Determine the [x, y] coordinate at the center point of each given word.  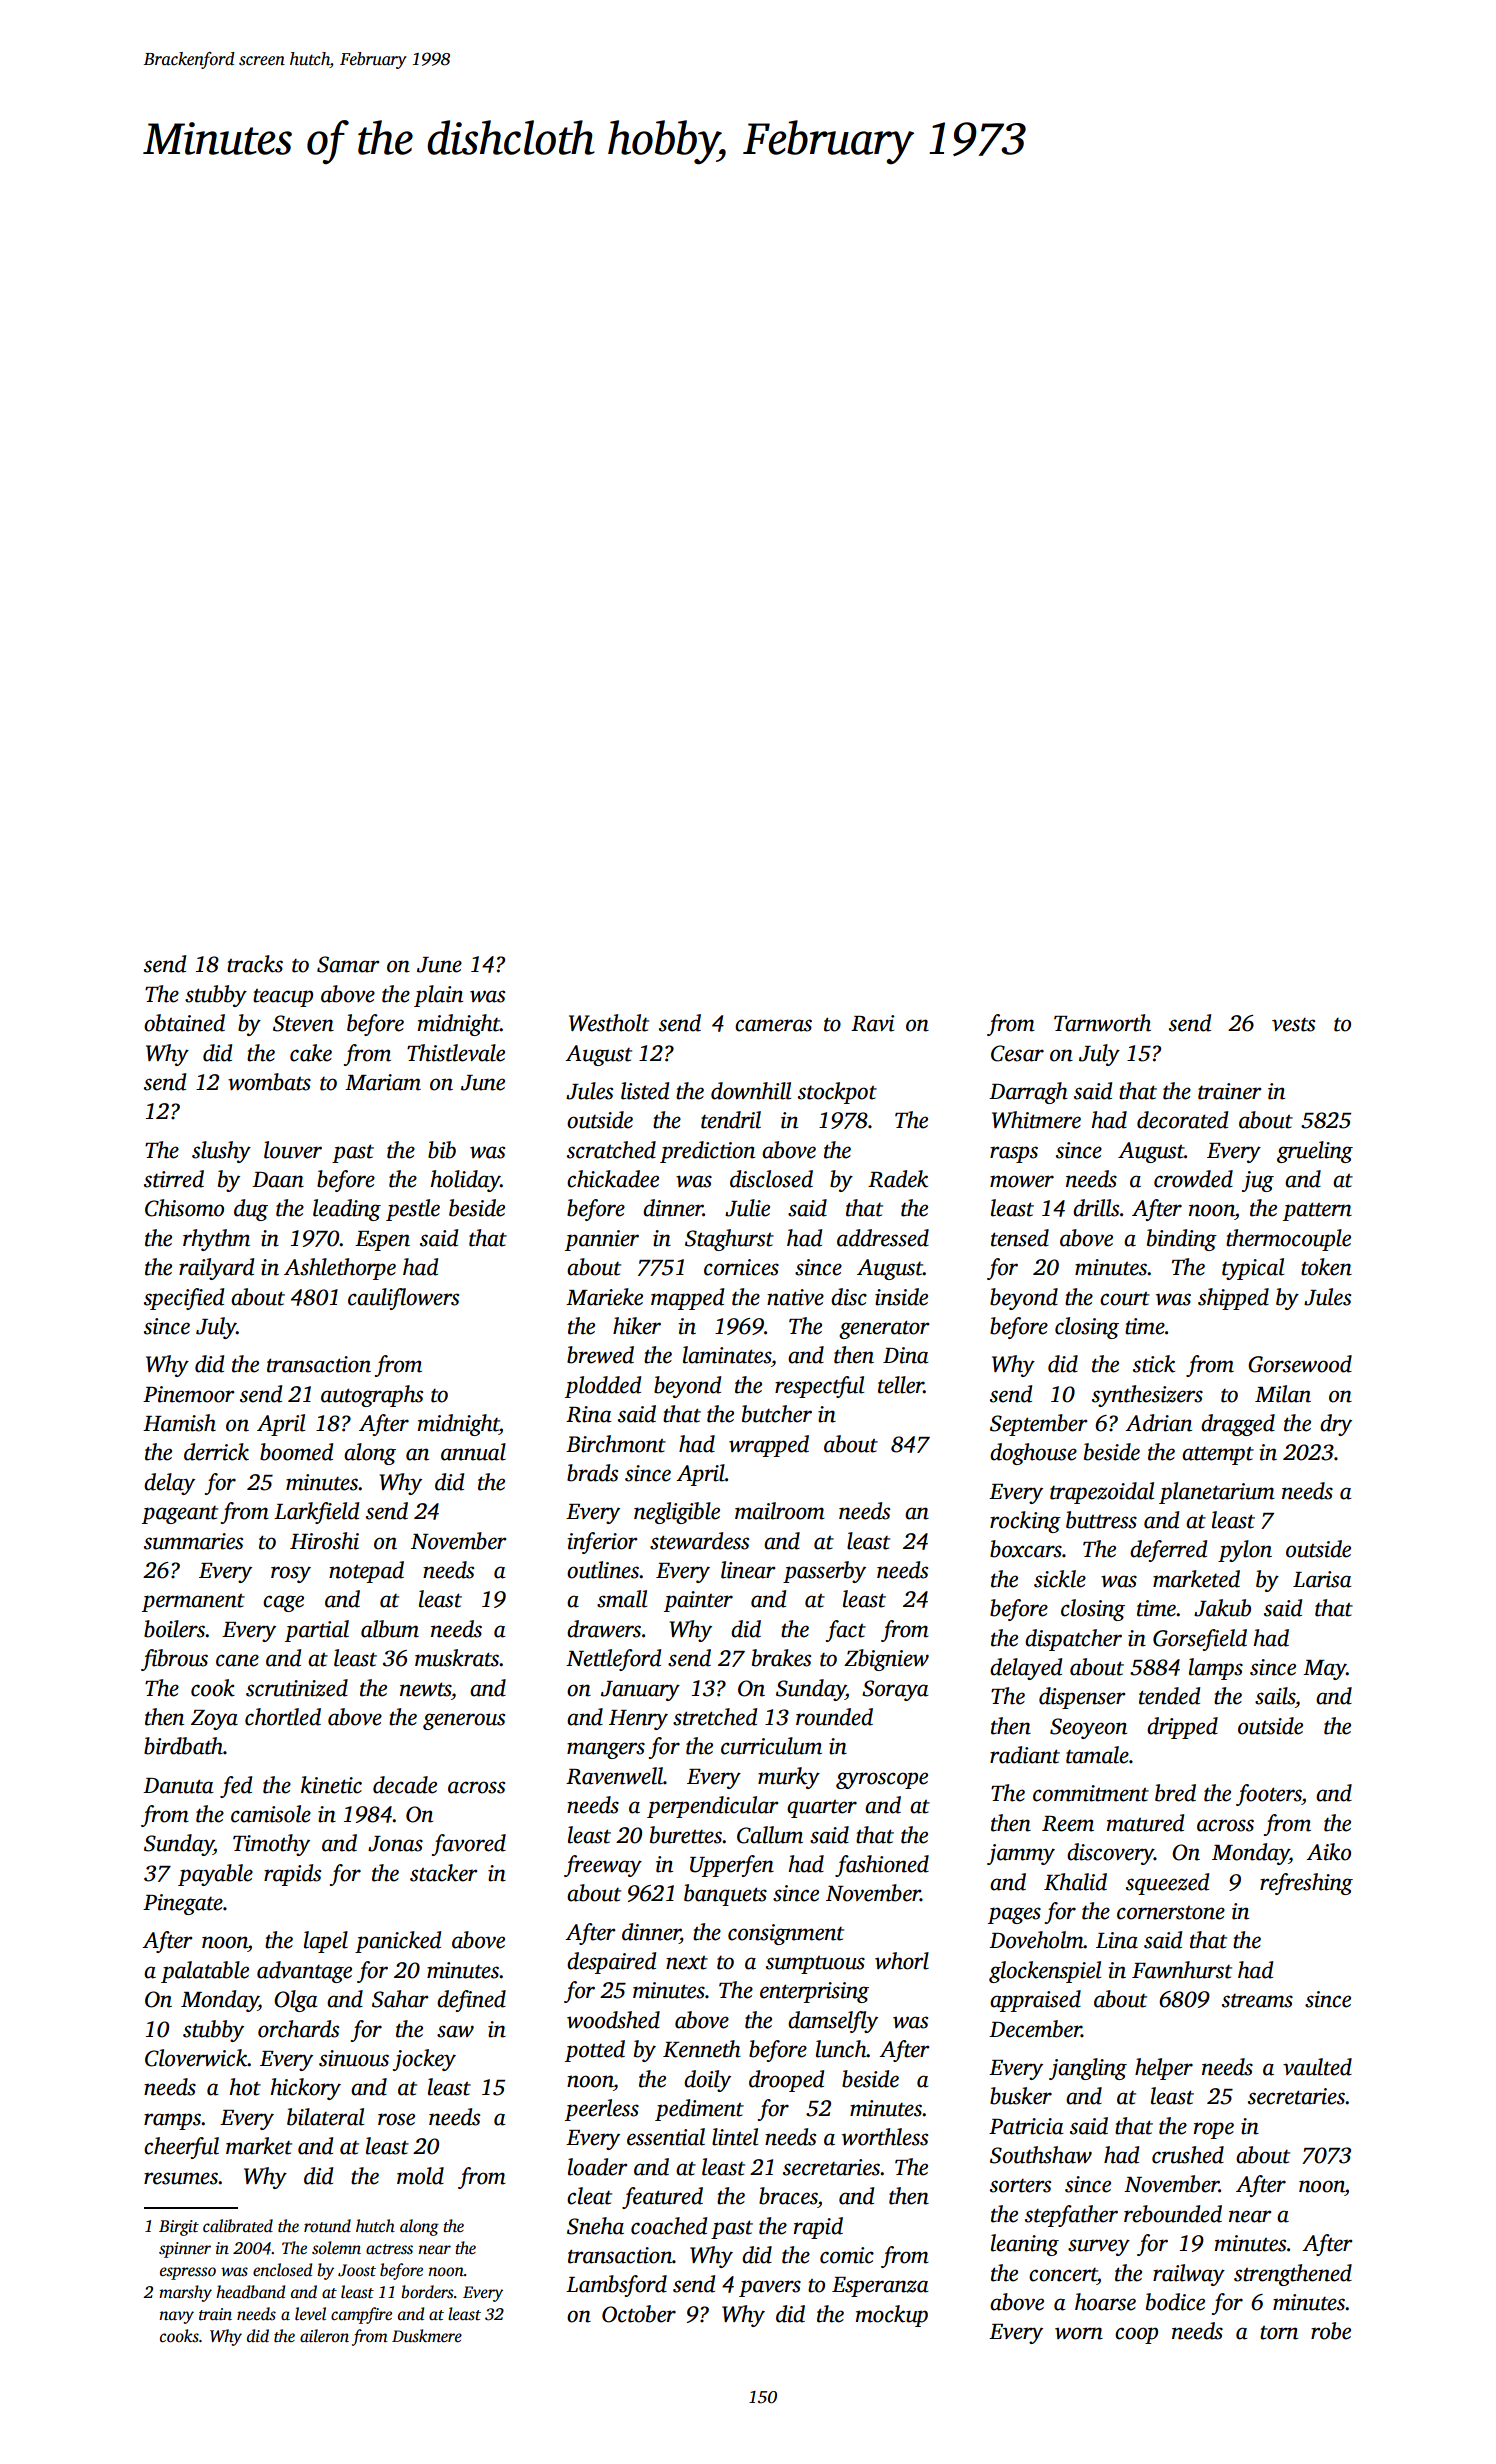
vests [1293, 1025]
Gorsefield [1200, 1640]
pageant [180, 1515]
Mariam [383, 1082]
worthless [885, 2137]
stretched [715, 1717]
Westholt [609, 1023]
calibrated [238, 2226]
